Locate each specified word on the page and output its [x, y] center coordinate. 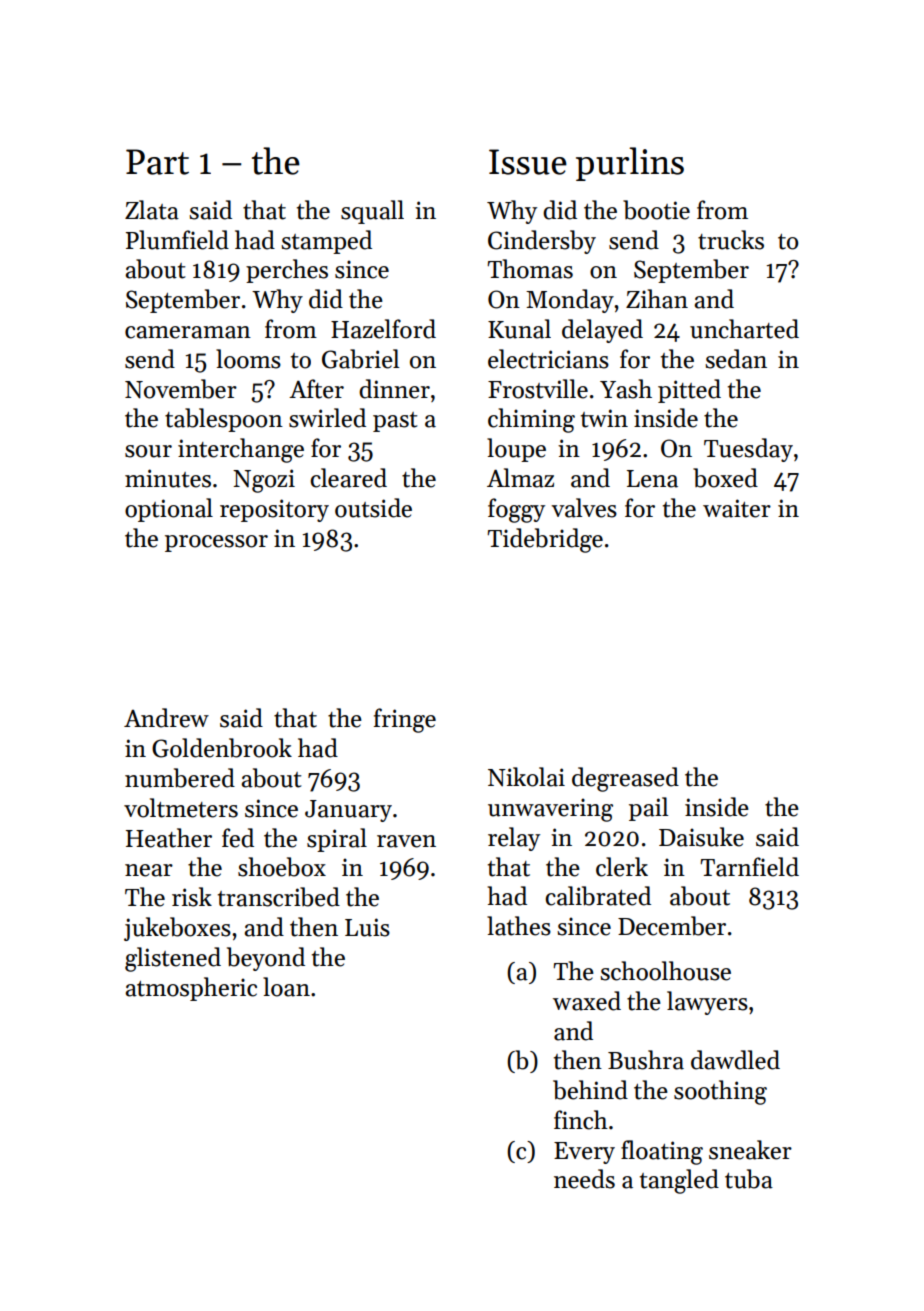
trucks [731, 240]
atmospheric [191, 989]
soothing [720, 1092]
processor [216, 543]
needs [584, 1179]
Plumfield [177, 240]
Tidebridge [545, 540]
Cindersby [542, 242]
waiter [737, 508]
